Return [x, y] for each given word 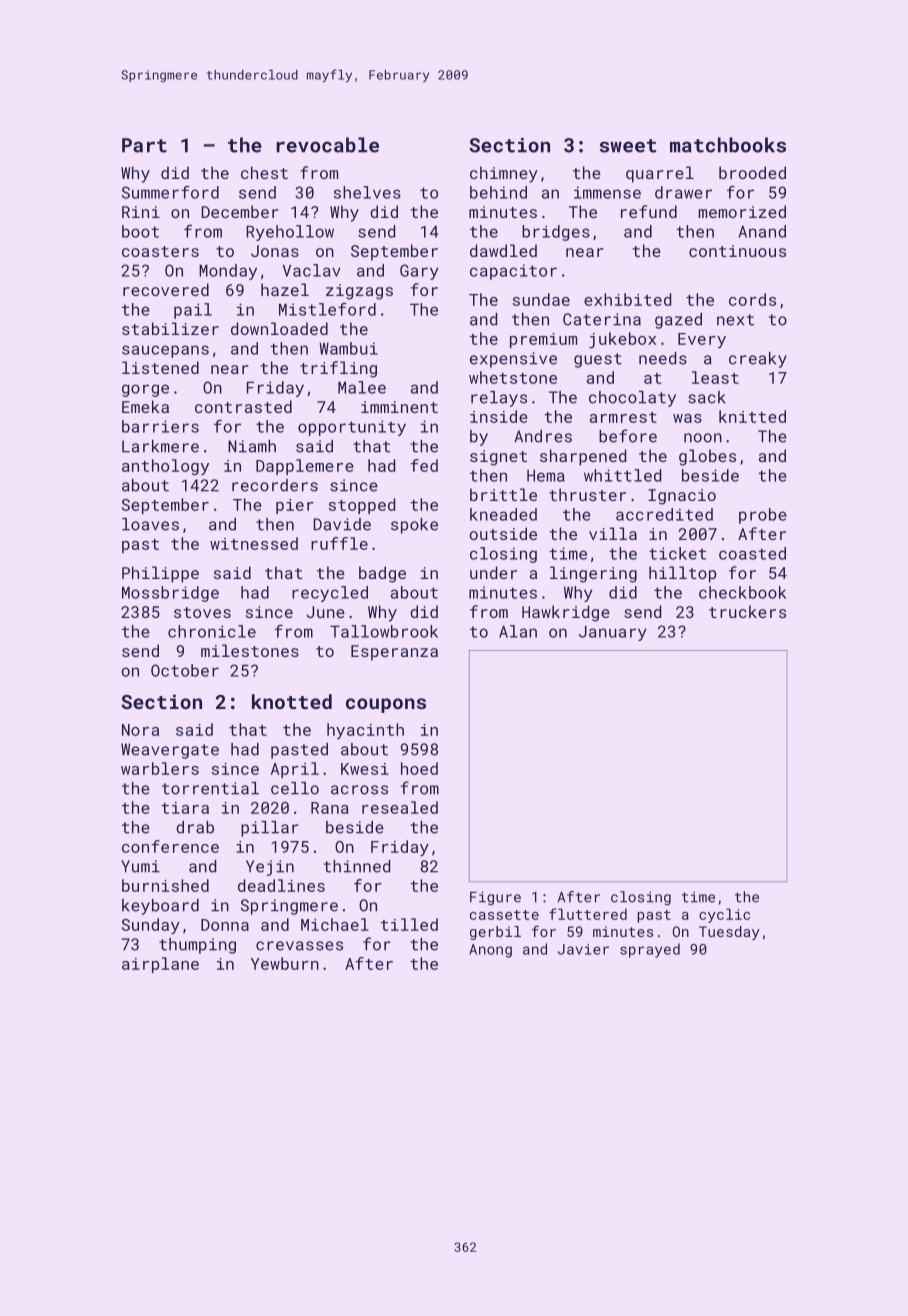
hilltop [683, 574]
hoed [419, 768]
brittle [503, 494]
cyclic [724, 915]
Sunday [151, 926]
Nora [140, 730]
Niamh [252, 446]
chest [264, 172]
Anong [490, 951]
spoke [414, 526]
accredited [664, 514]
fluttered [588, 914]
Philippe [160, 574]
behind [498, 192]
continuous [737, 251]
